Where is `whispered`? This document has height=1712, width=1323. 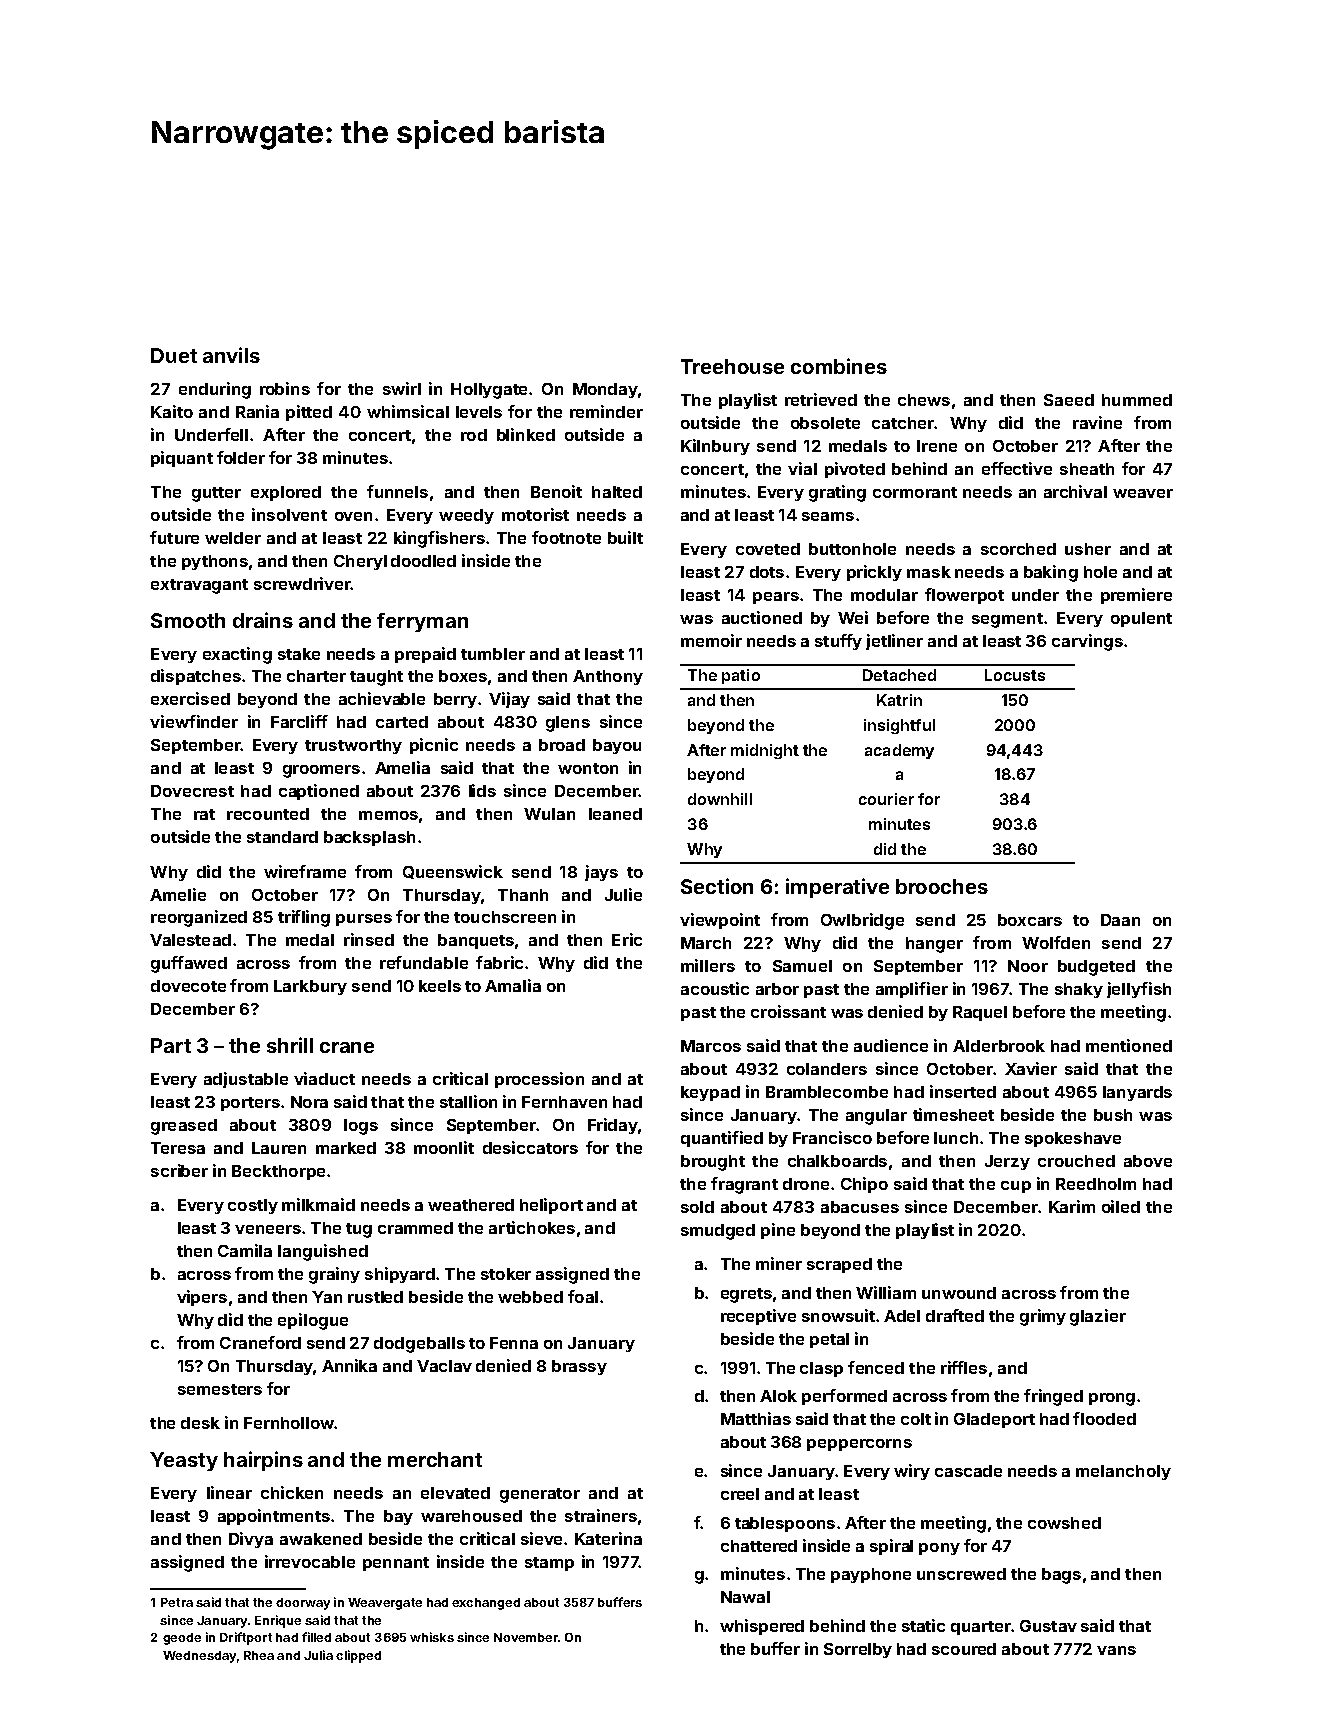 whispered is located at coordinates (762, 1627).
